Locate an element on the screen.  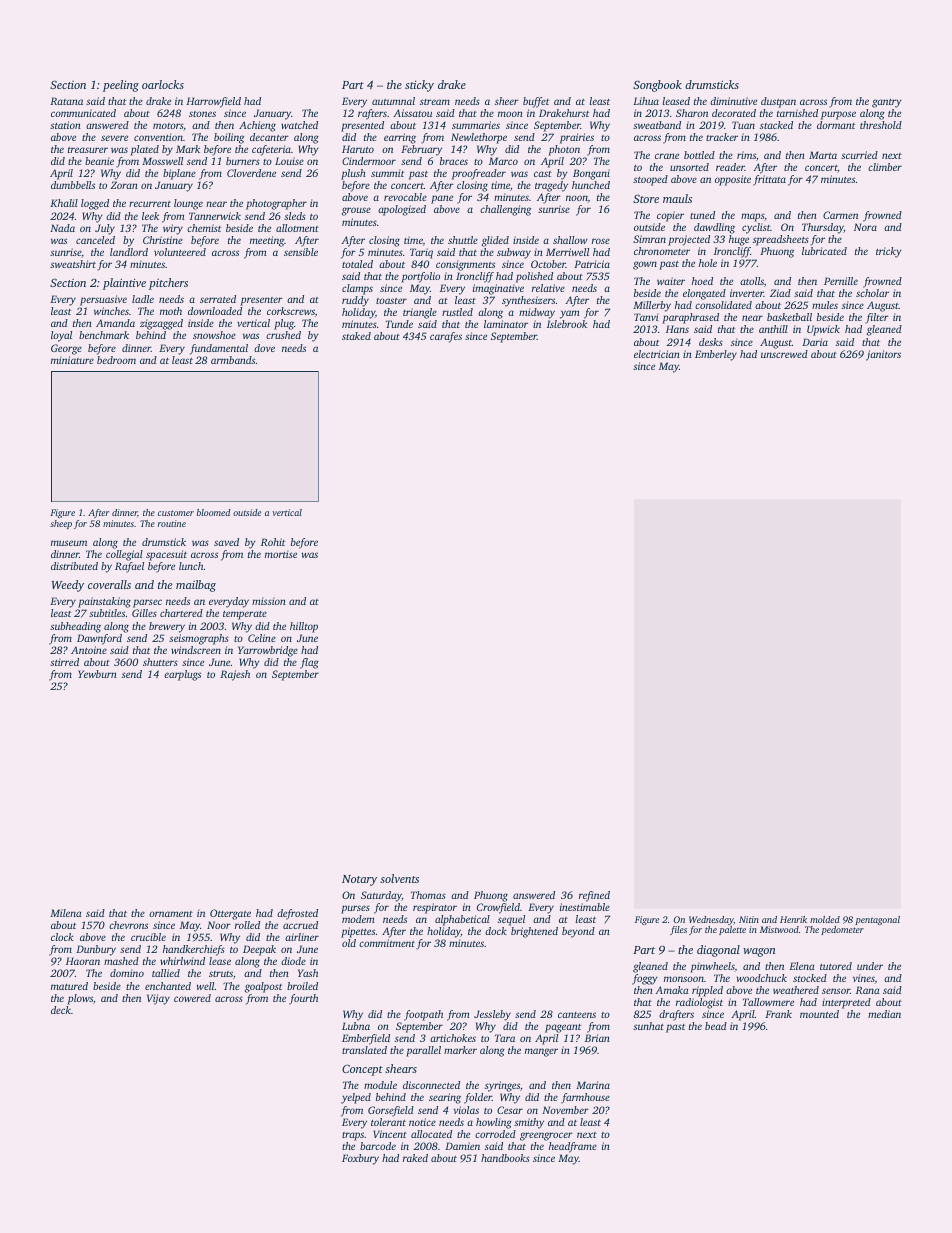
headframe is located at coordinates (573, 1147).
